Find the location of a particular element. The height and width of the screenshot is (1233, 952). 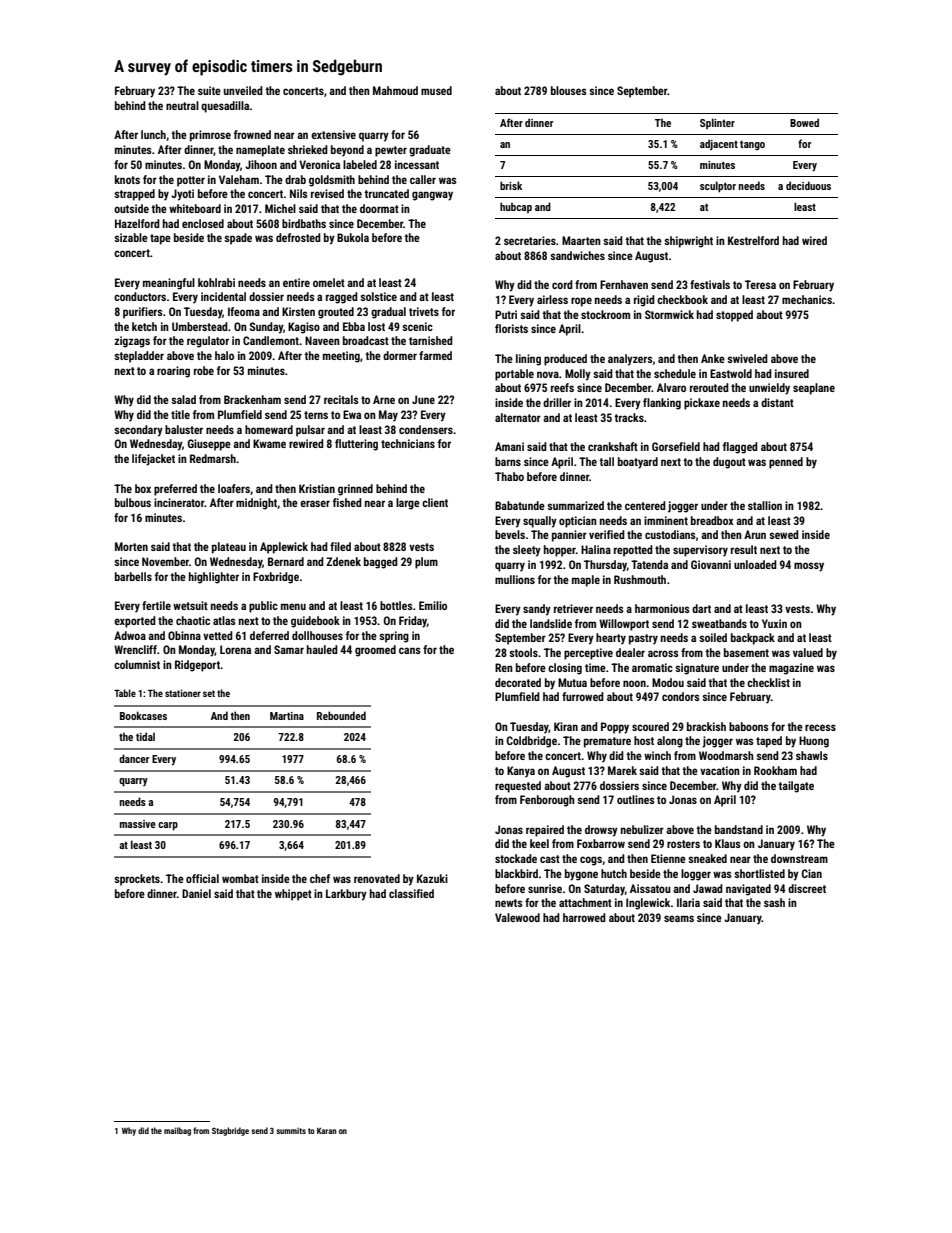

Bookcases is located at coordinates (143, 715).
